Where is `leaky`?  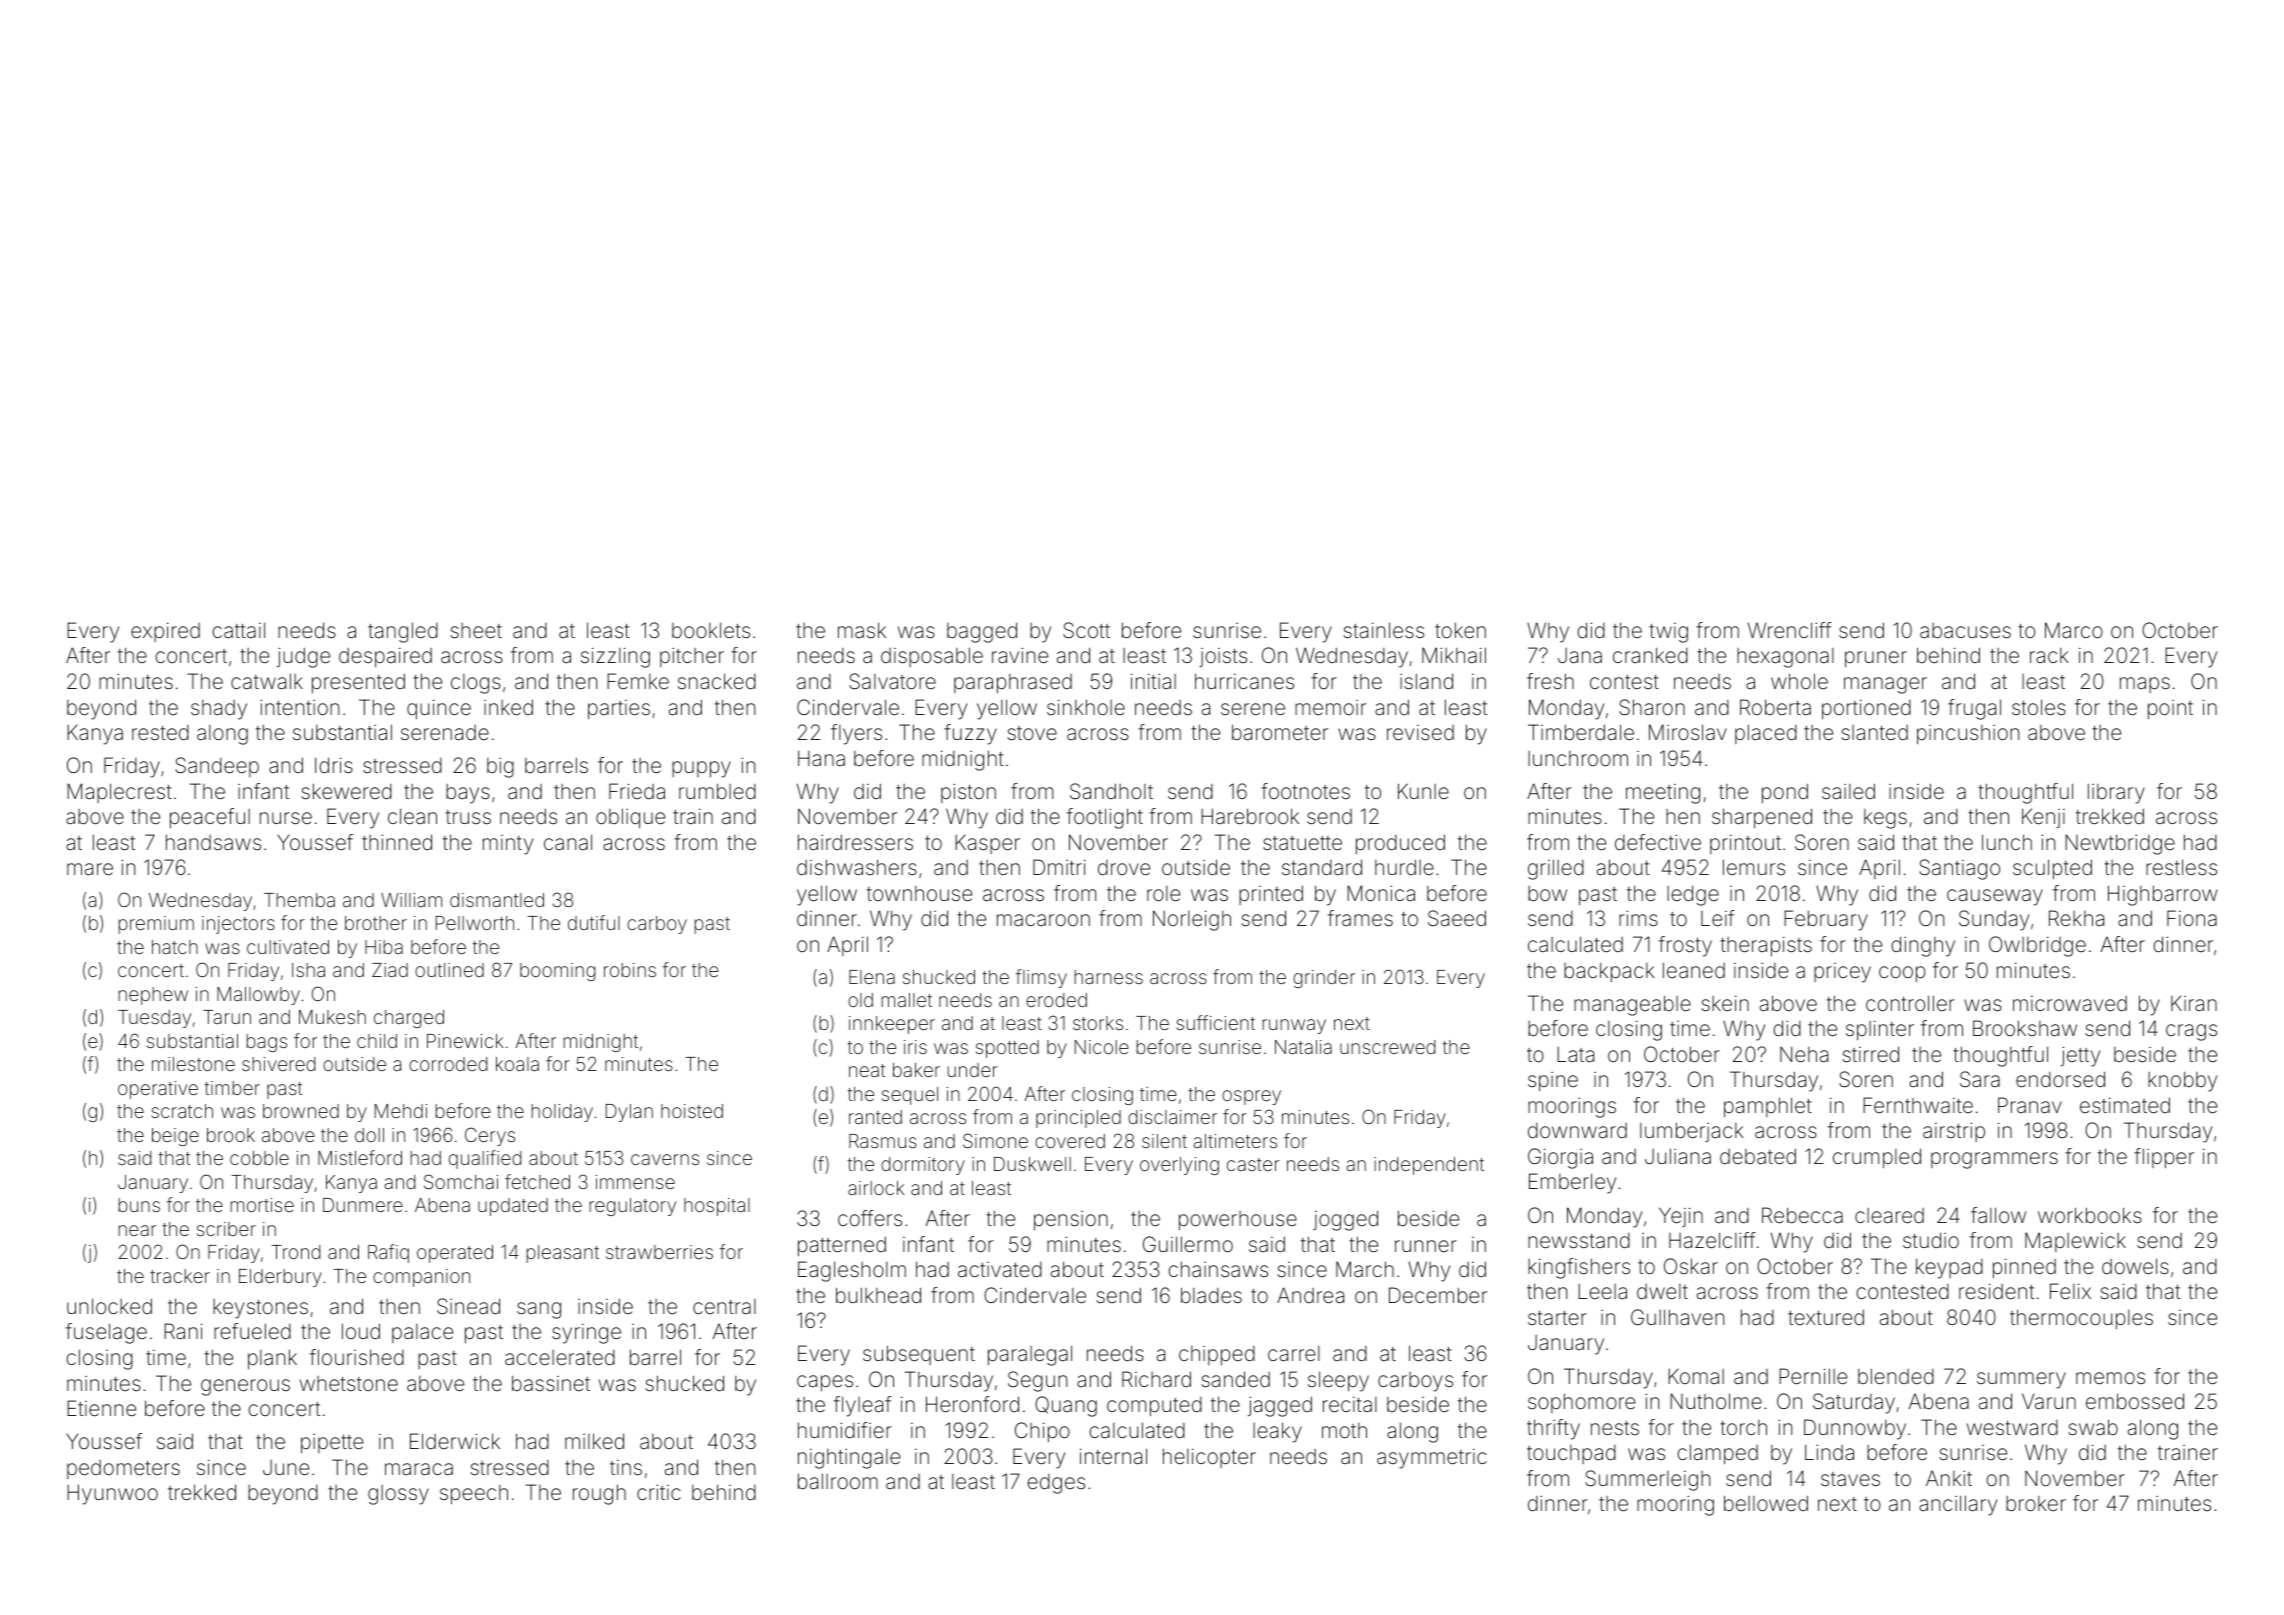
leaky is located at coordinates (1277, 1432).
